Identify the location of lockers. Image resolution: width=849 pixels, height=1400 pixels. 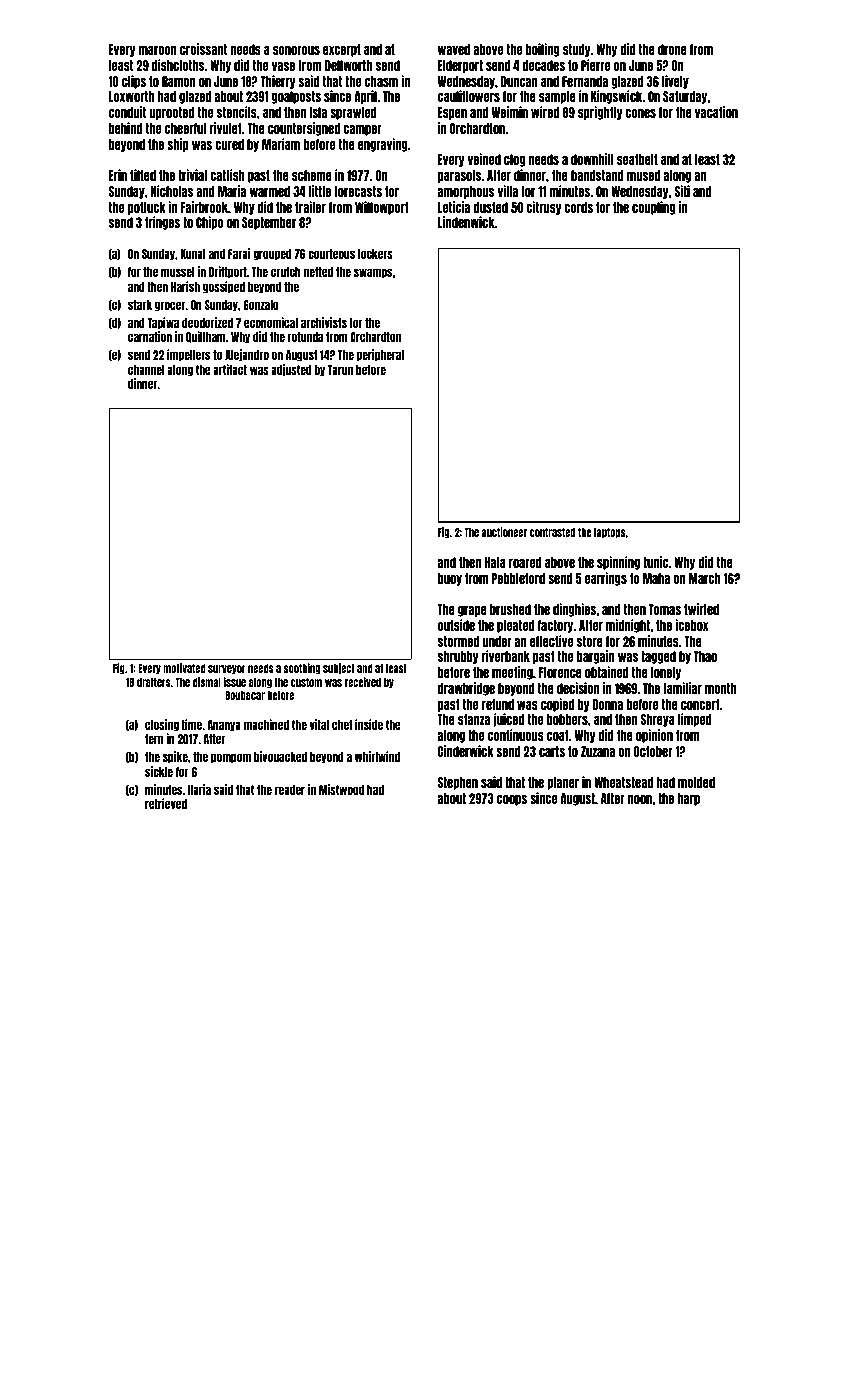
(375, 254).
